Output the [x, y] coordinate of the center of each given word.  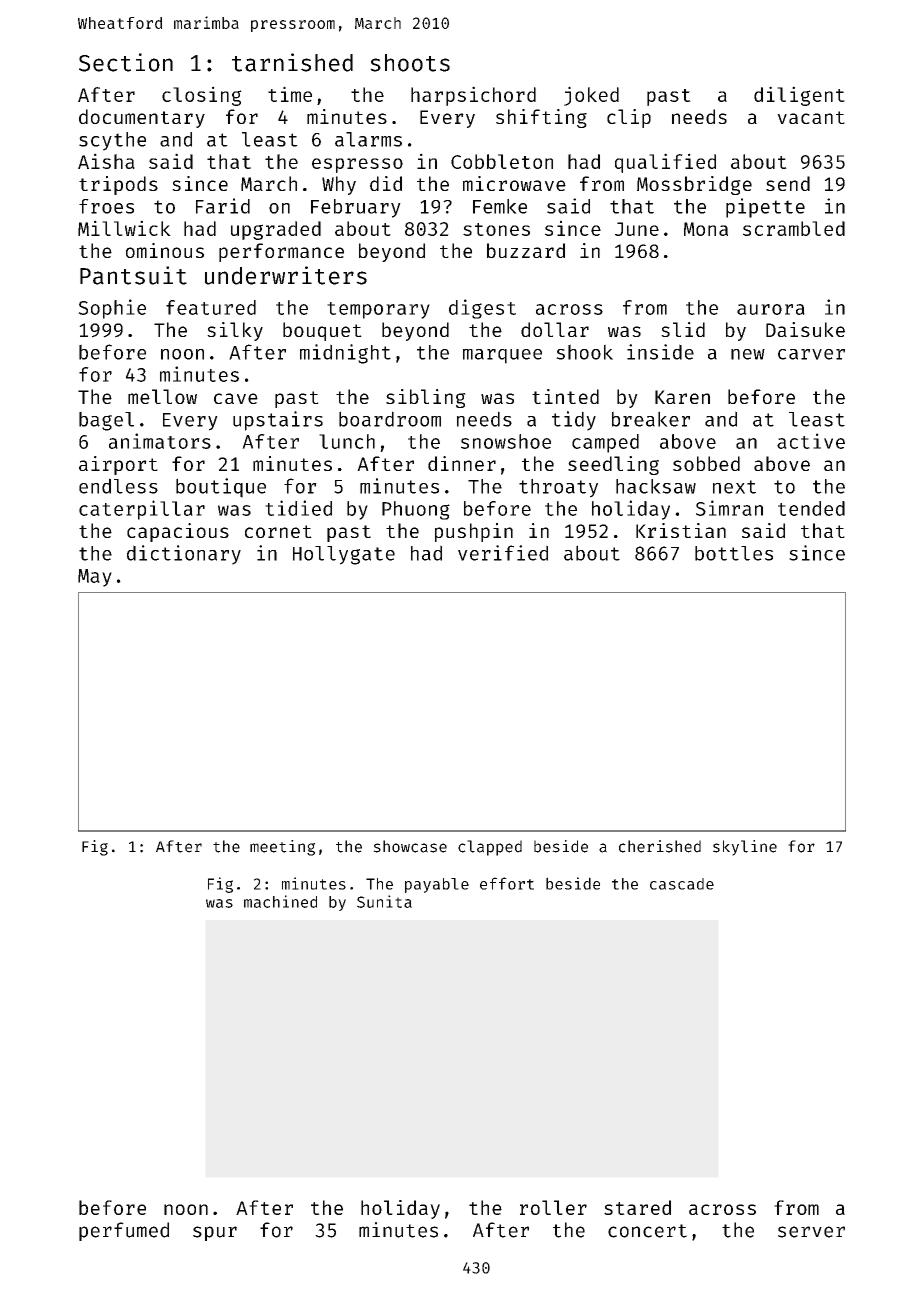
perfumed [124, 1231]
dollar [555, 329]
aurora [771, 309]
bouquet [322, 331]
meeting [282, 848]
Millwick [124, 228]
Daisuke [805, 329]
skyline [745, 848]
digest [482, 309]
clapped [490, 848]
